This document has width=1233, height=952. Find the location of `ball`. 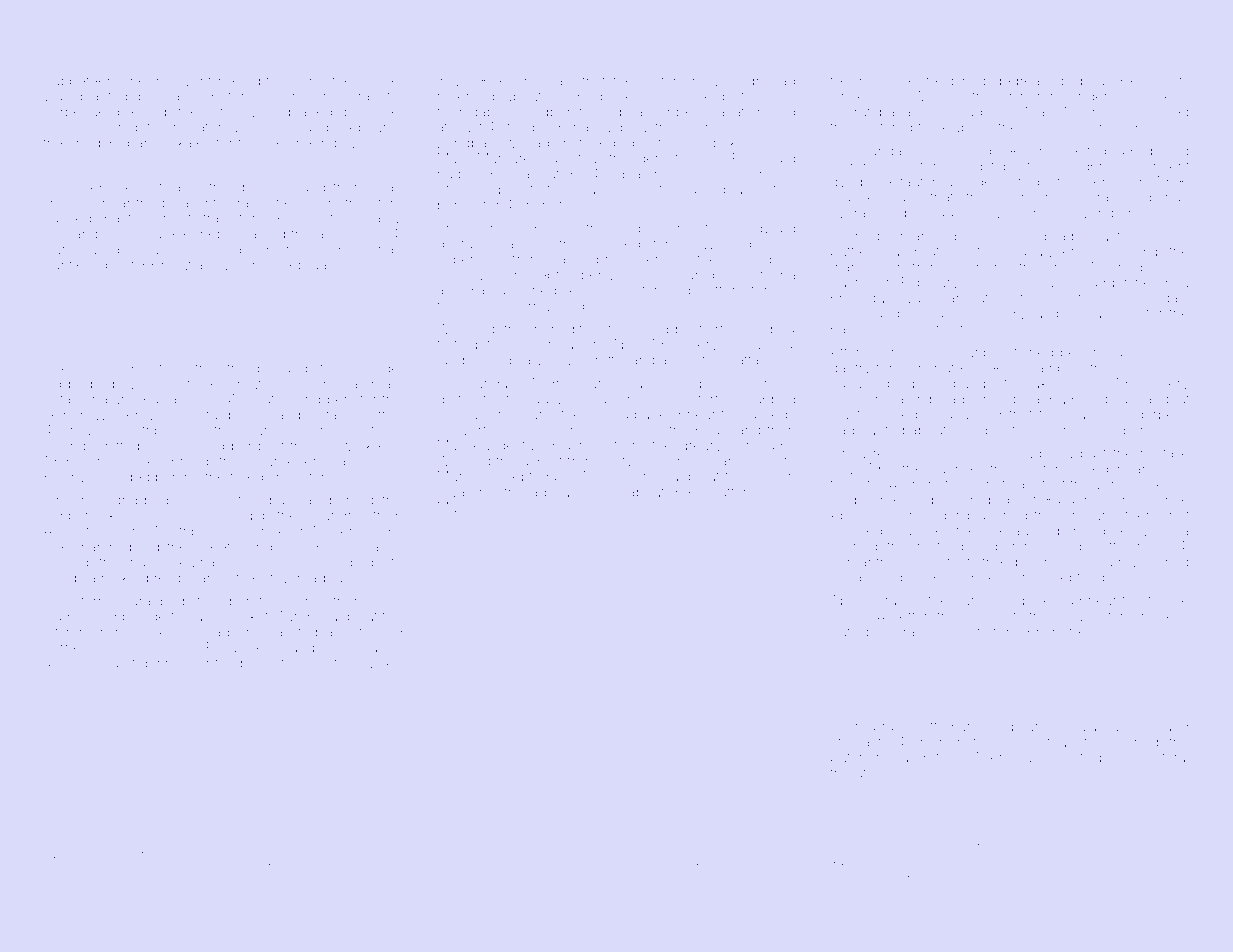

ball is located at coordinates (126, 854).
